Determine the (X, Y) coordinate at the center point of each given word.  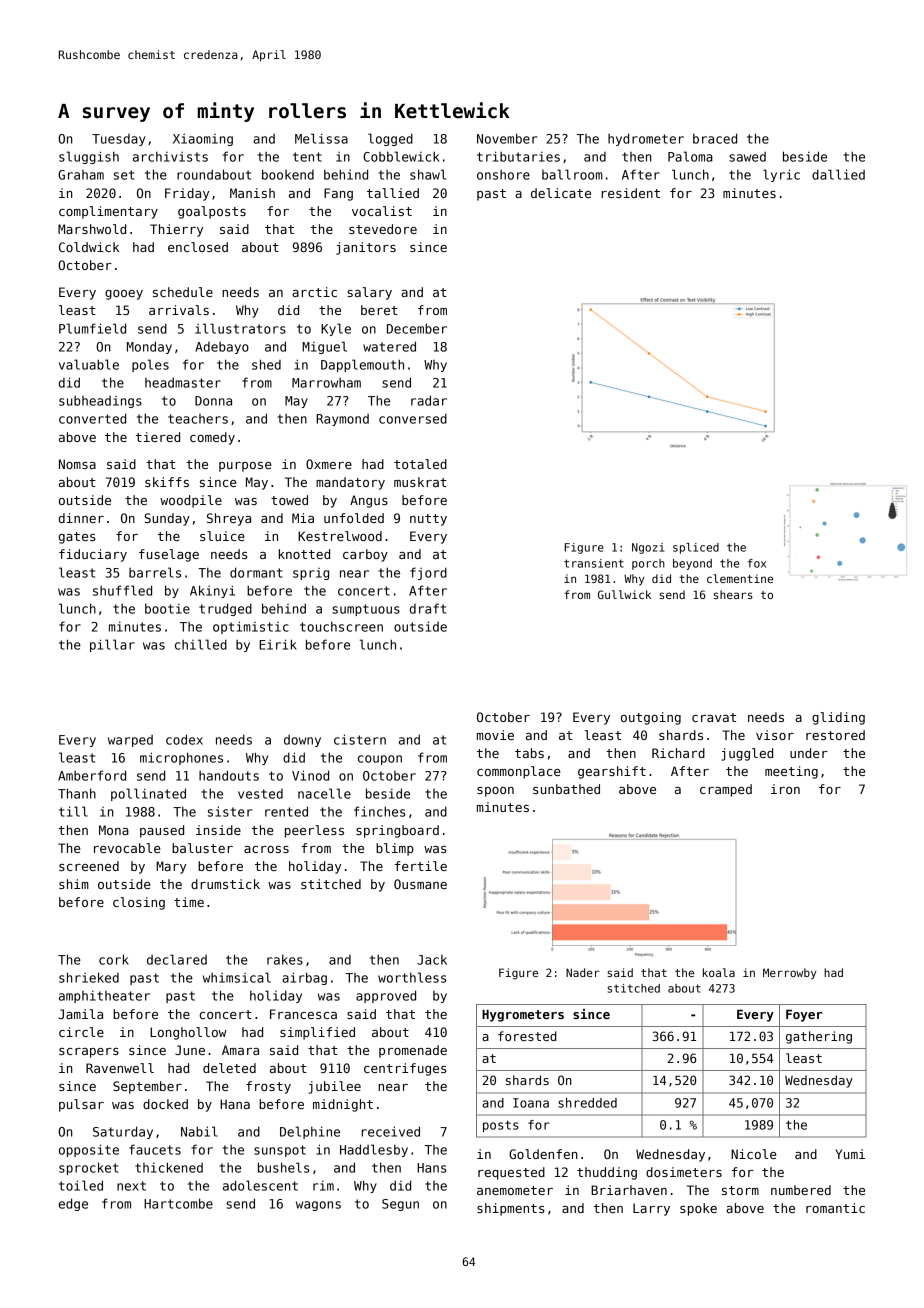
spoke (698, 1209)
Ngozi (648, 548)
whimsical (237, 977)
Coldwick (89, 247)
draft (428, 608)
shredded (587, 1103)
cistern (360, 739)
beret (379, 310)
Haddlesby (374, 1150)
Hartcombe (178, 1203)
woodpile (191, 501)
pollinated (148, 794)
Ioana (531, 1103)
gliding (838, 718)
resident (630, 193)
